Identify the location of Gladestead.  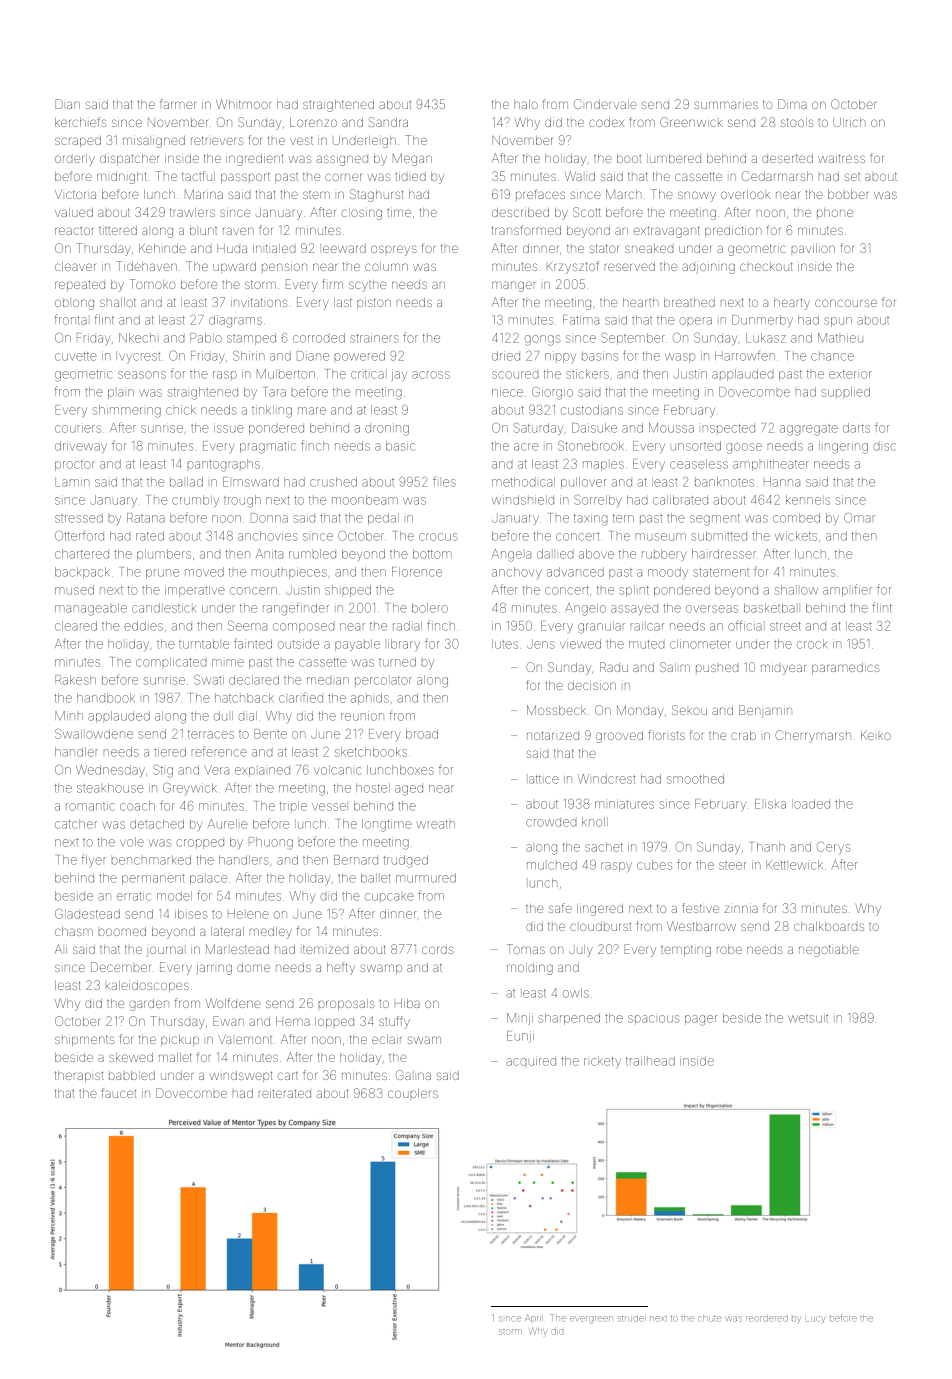
(87, 914).
